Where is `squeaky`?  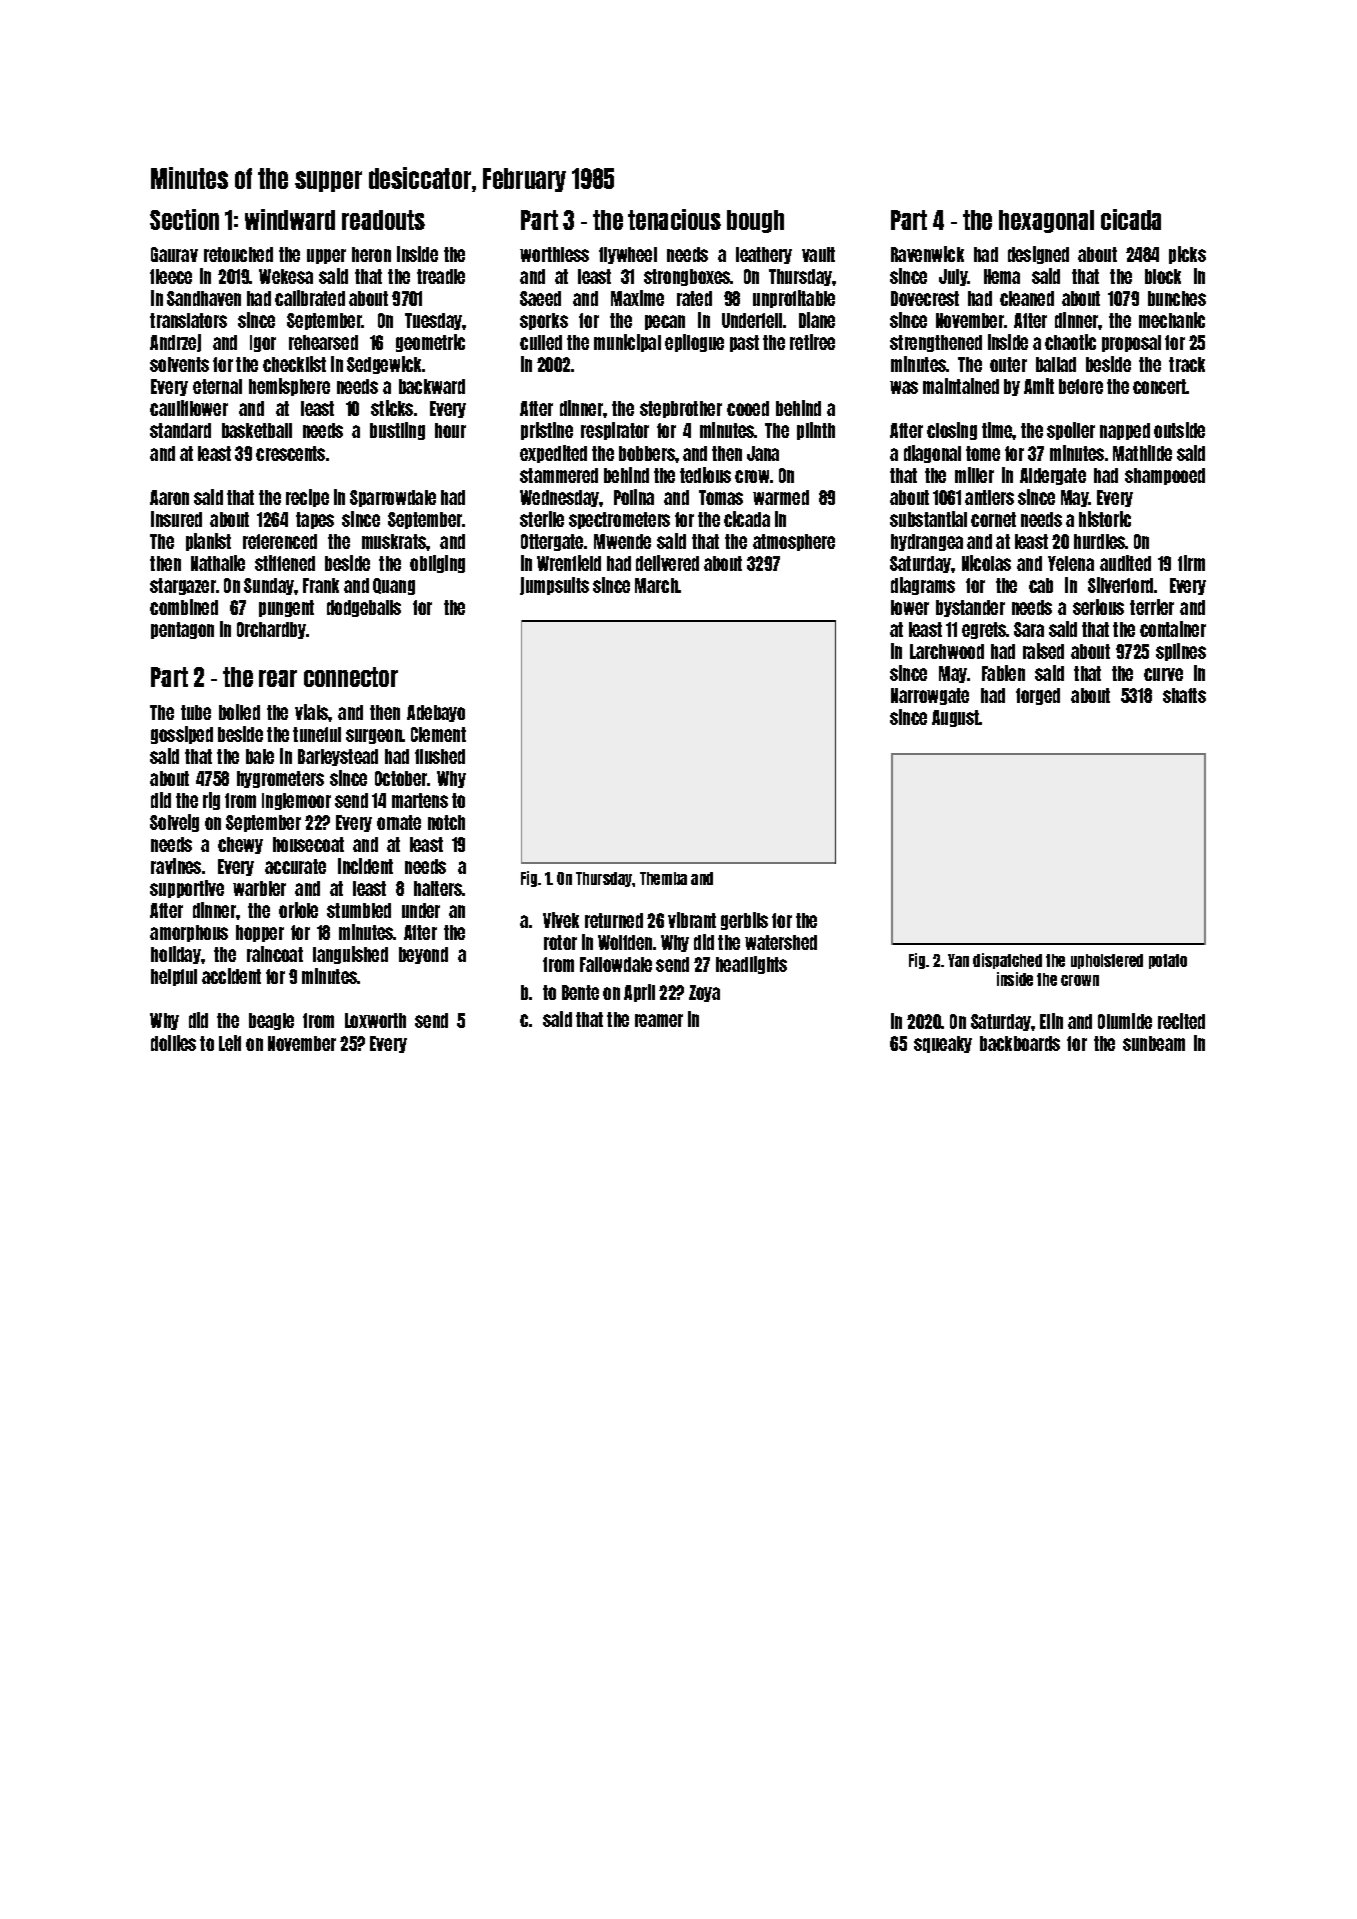 squeaky is located at coordinates (943, 1044).
